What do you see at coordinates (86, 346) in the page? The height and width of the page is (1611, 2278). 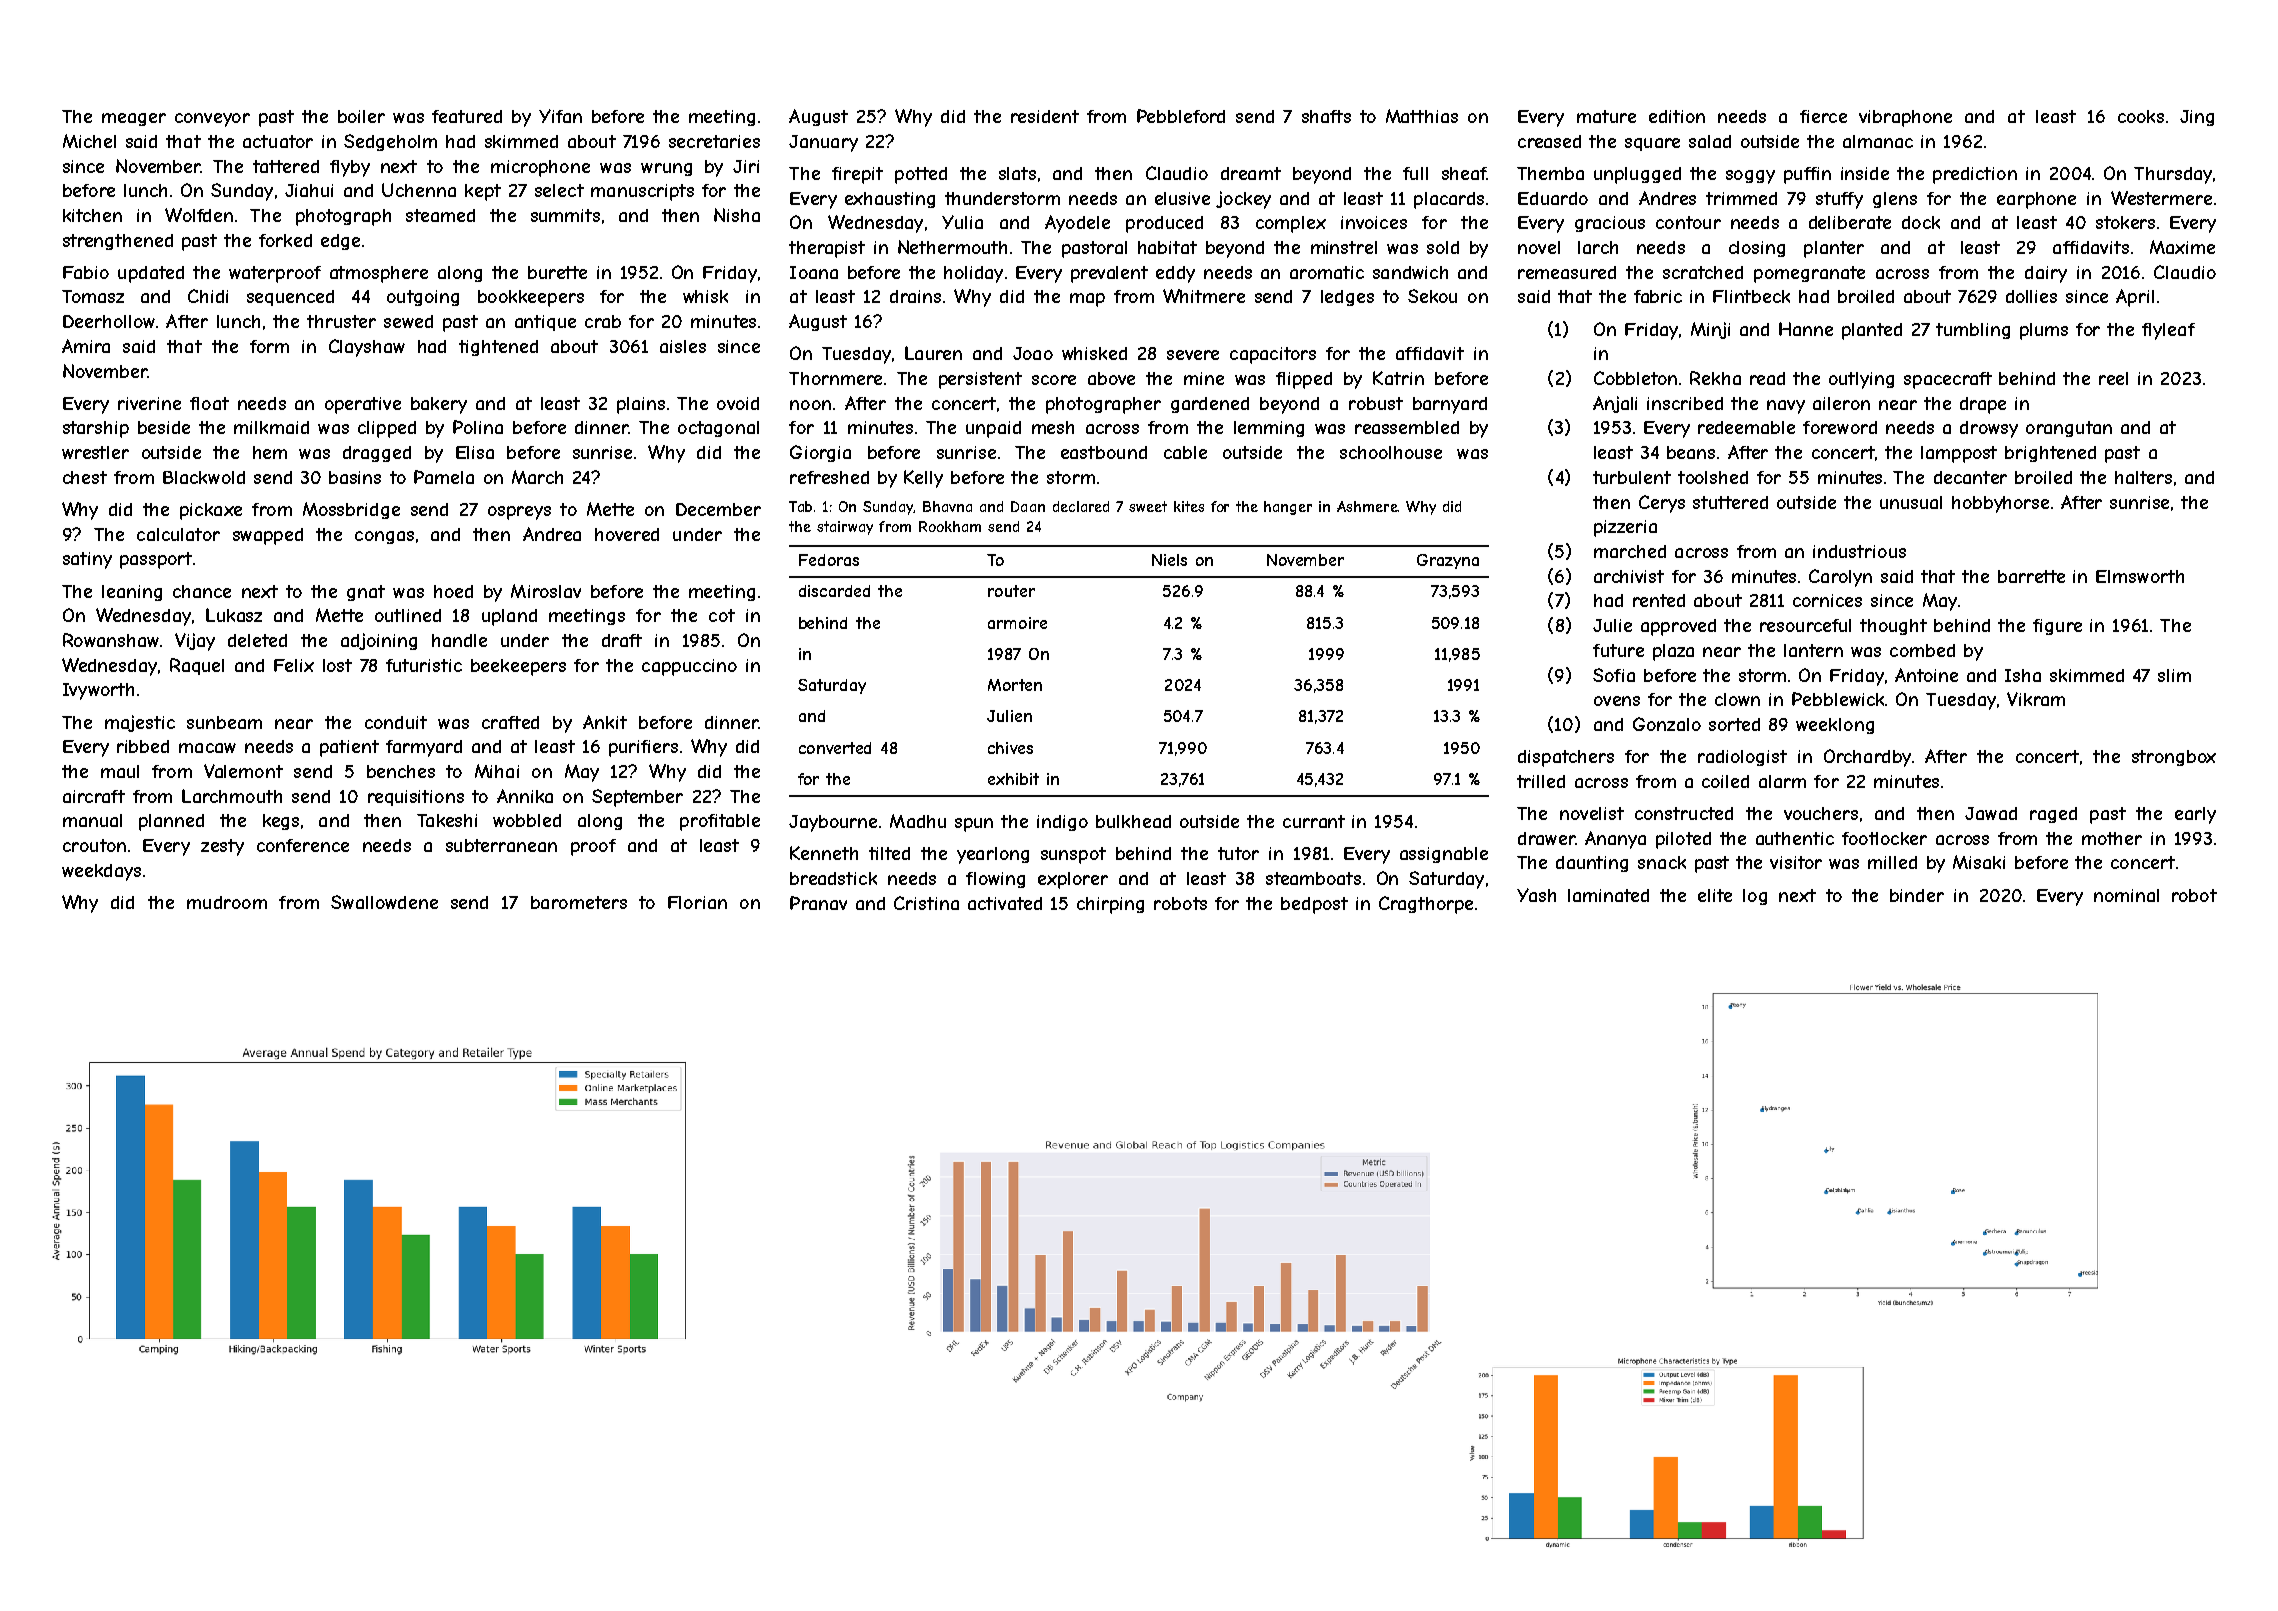 I see `Amira` at bounding box center [86, 346].
